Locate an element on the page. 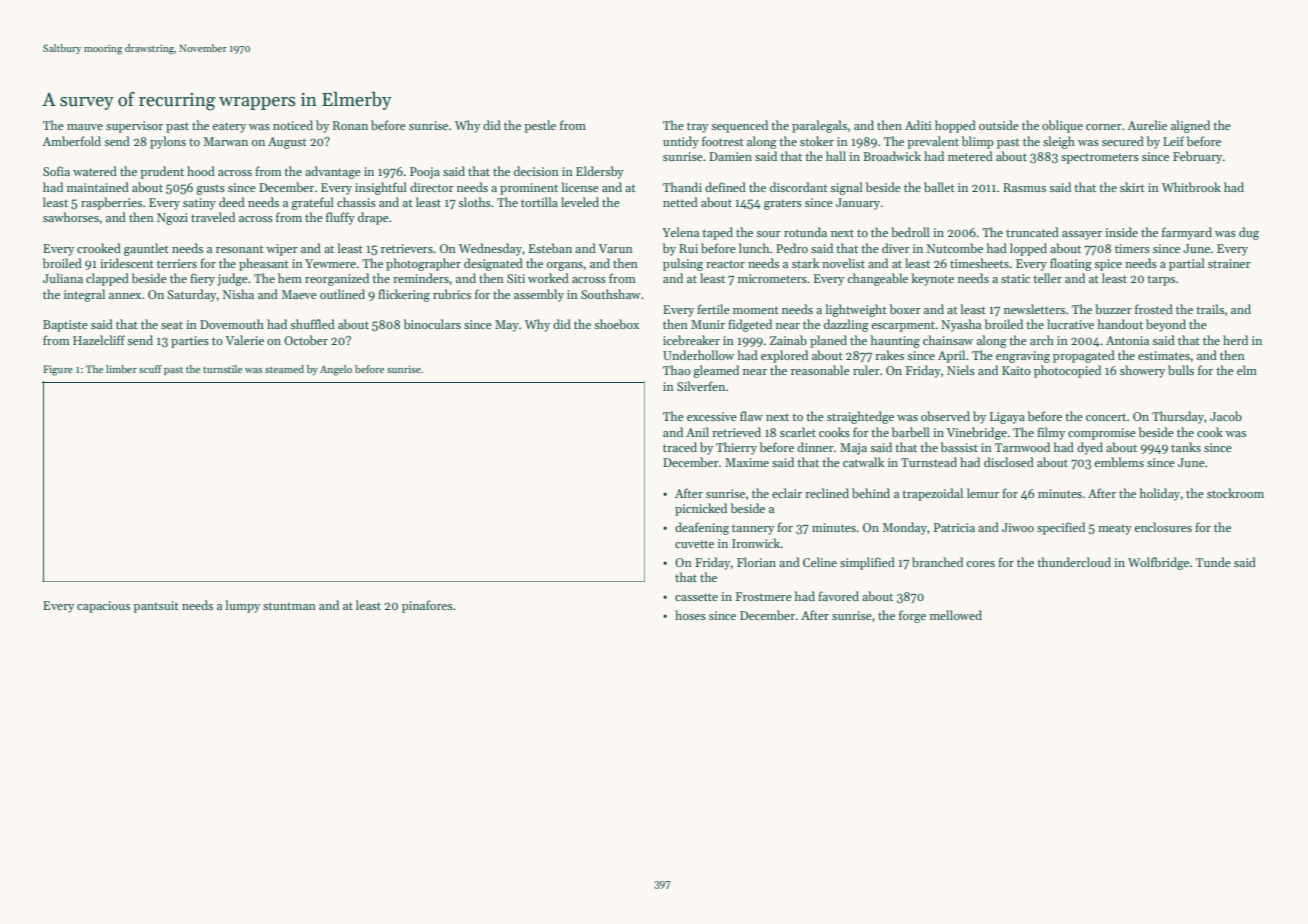  hoses is located at coordinates (690, 615).
